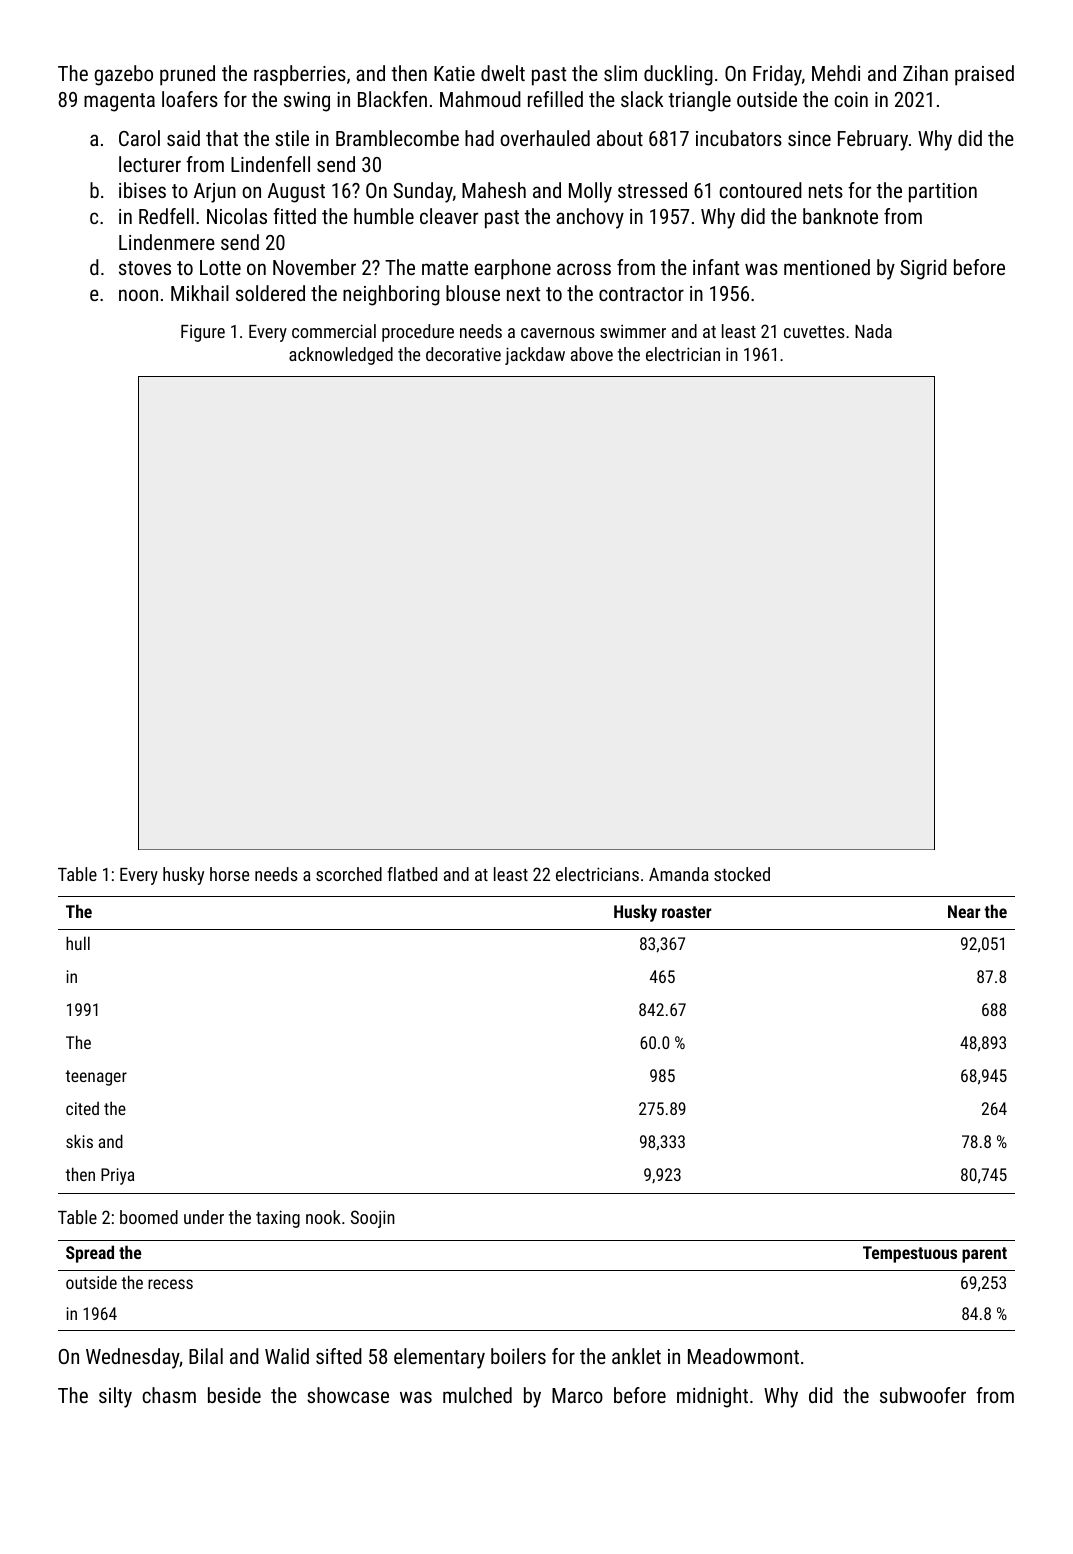 The height and width of the document is (1554, 1073). Describe the element at coordinates (984, 75) in the document. I see `praised` at that location.
